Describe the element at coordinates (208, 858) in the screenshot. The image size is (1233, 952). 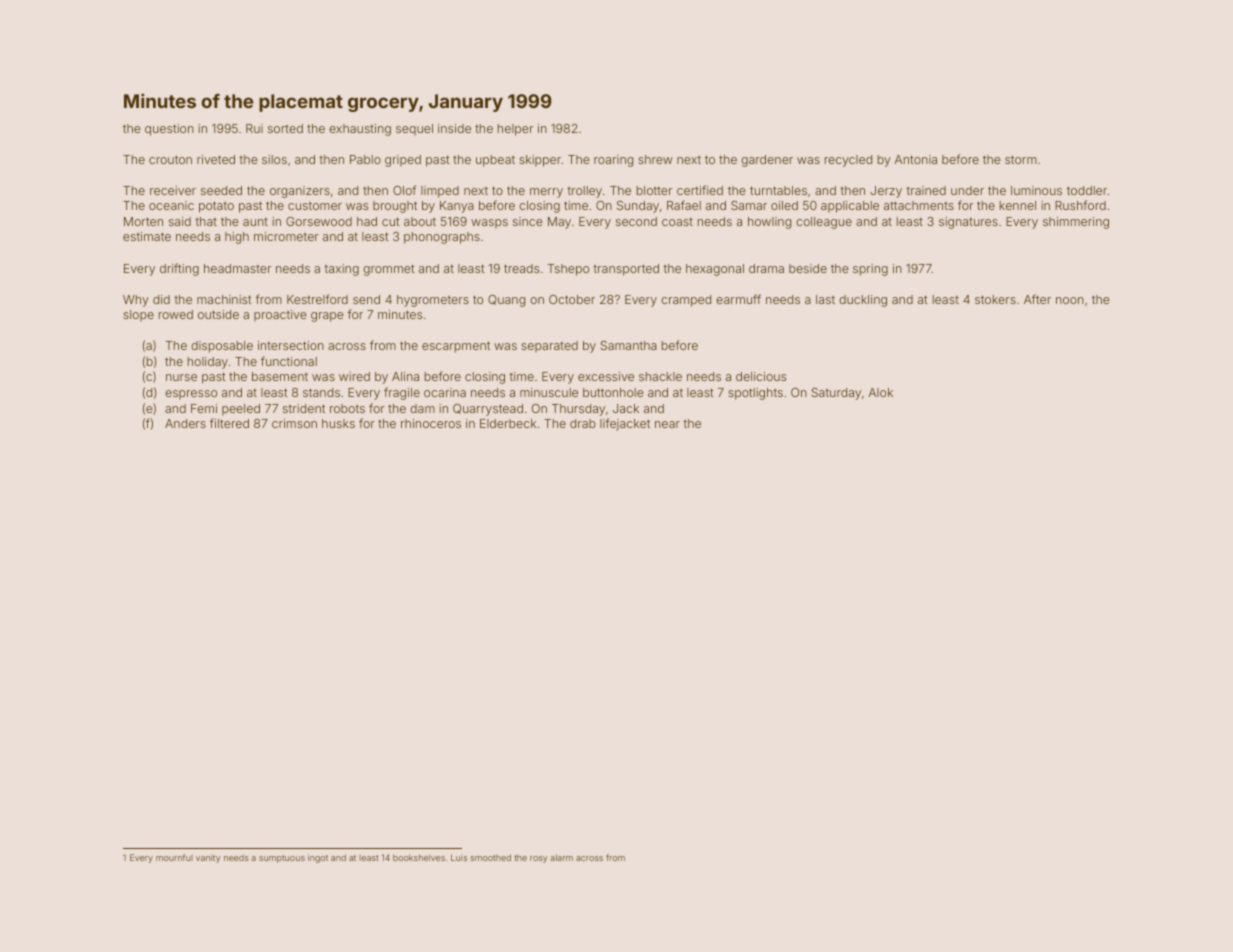
I see `vanity` at that location.
